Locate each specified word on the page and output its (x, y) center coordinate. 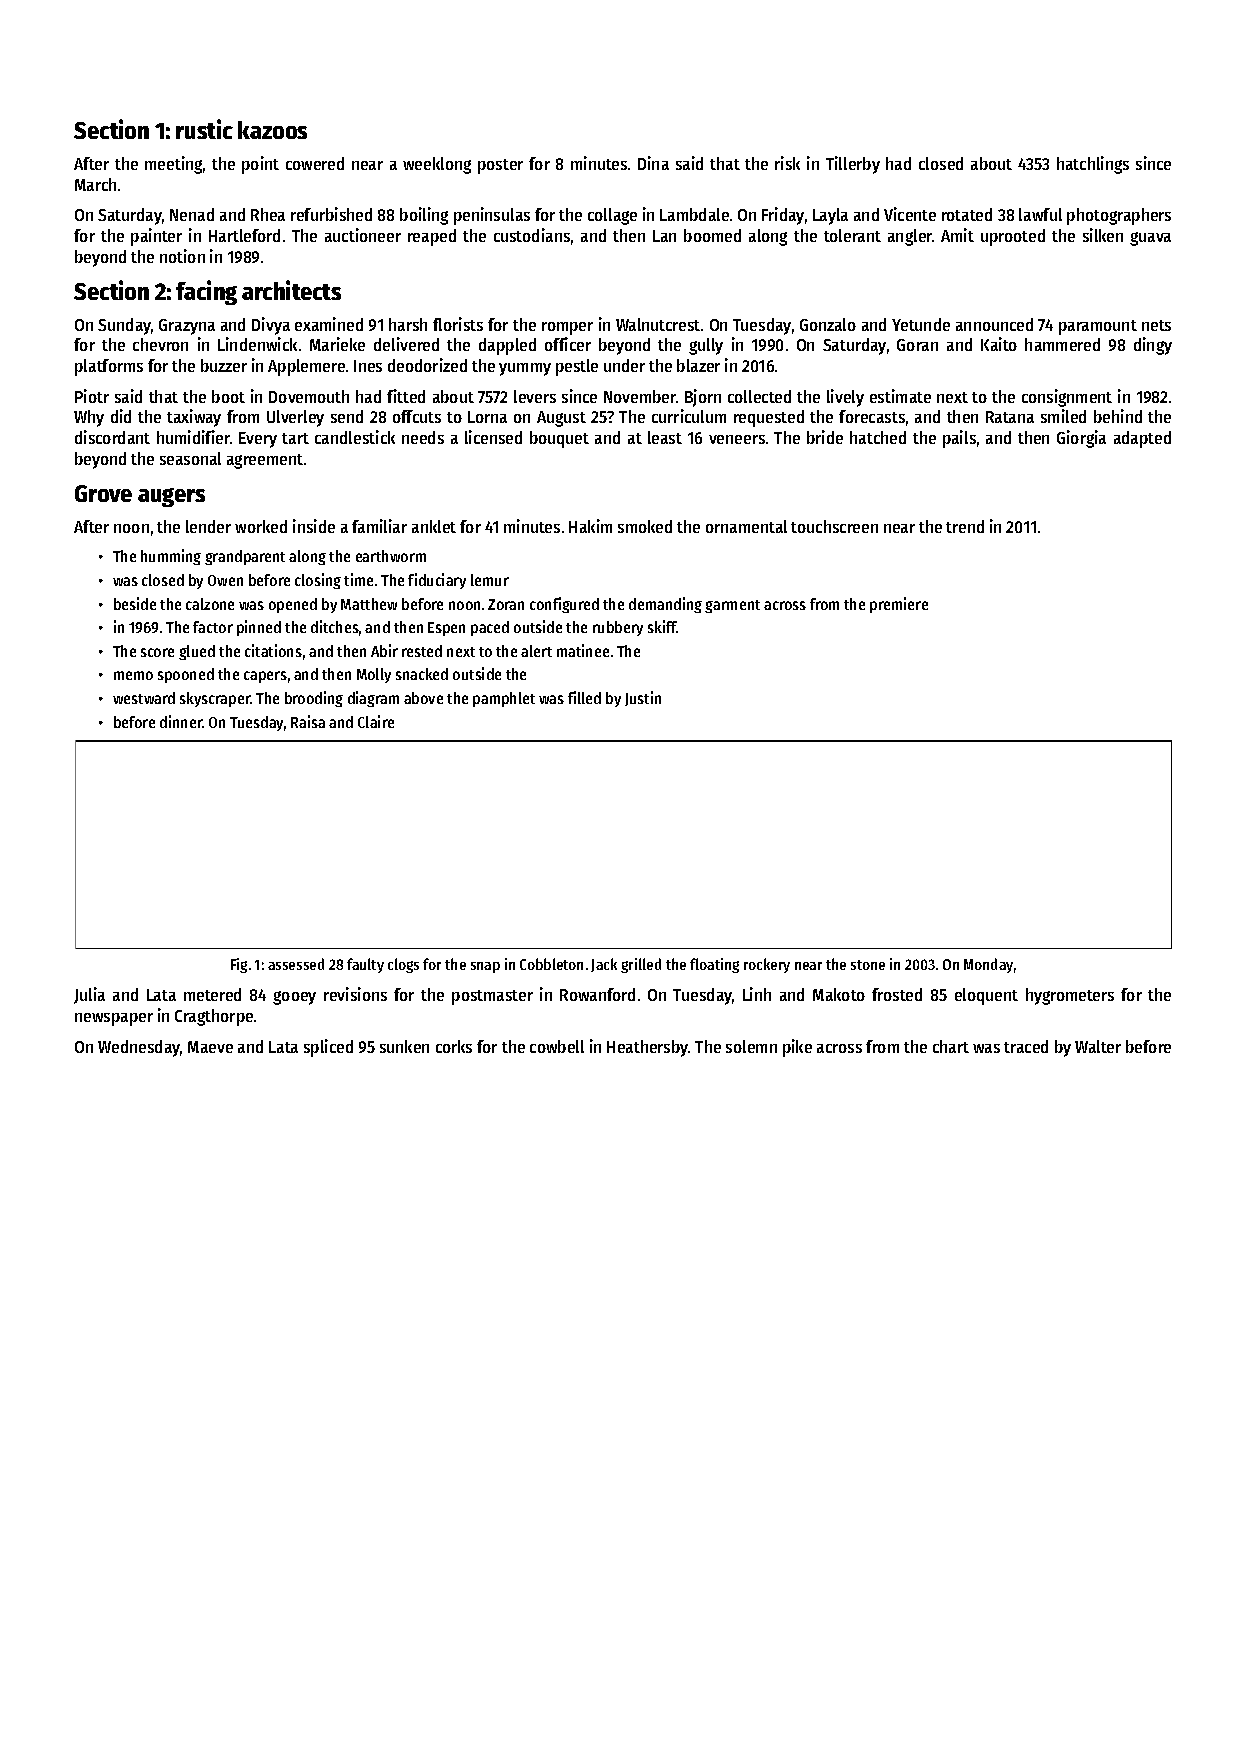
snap (485, 967)
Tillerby (853, 165)
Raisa (308, 721)
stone (868, 965)
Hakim (590, 526)
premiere (899, 605)
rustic (204, 129)
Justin (643, 698)
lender (208, 526)
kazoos (272, 130)
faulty (365, 965)
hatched (878, 437)
